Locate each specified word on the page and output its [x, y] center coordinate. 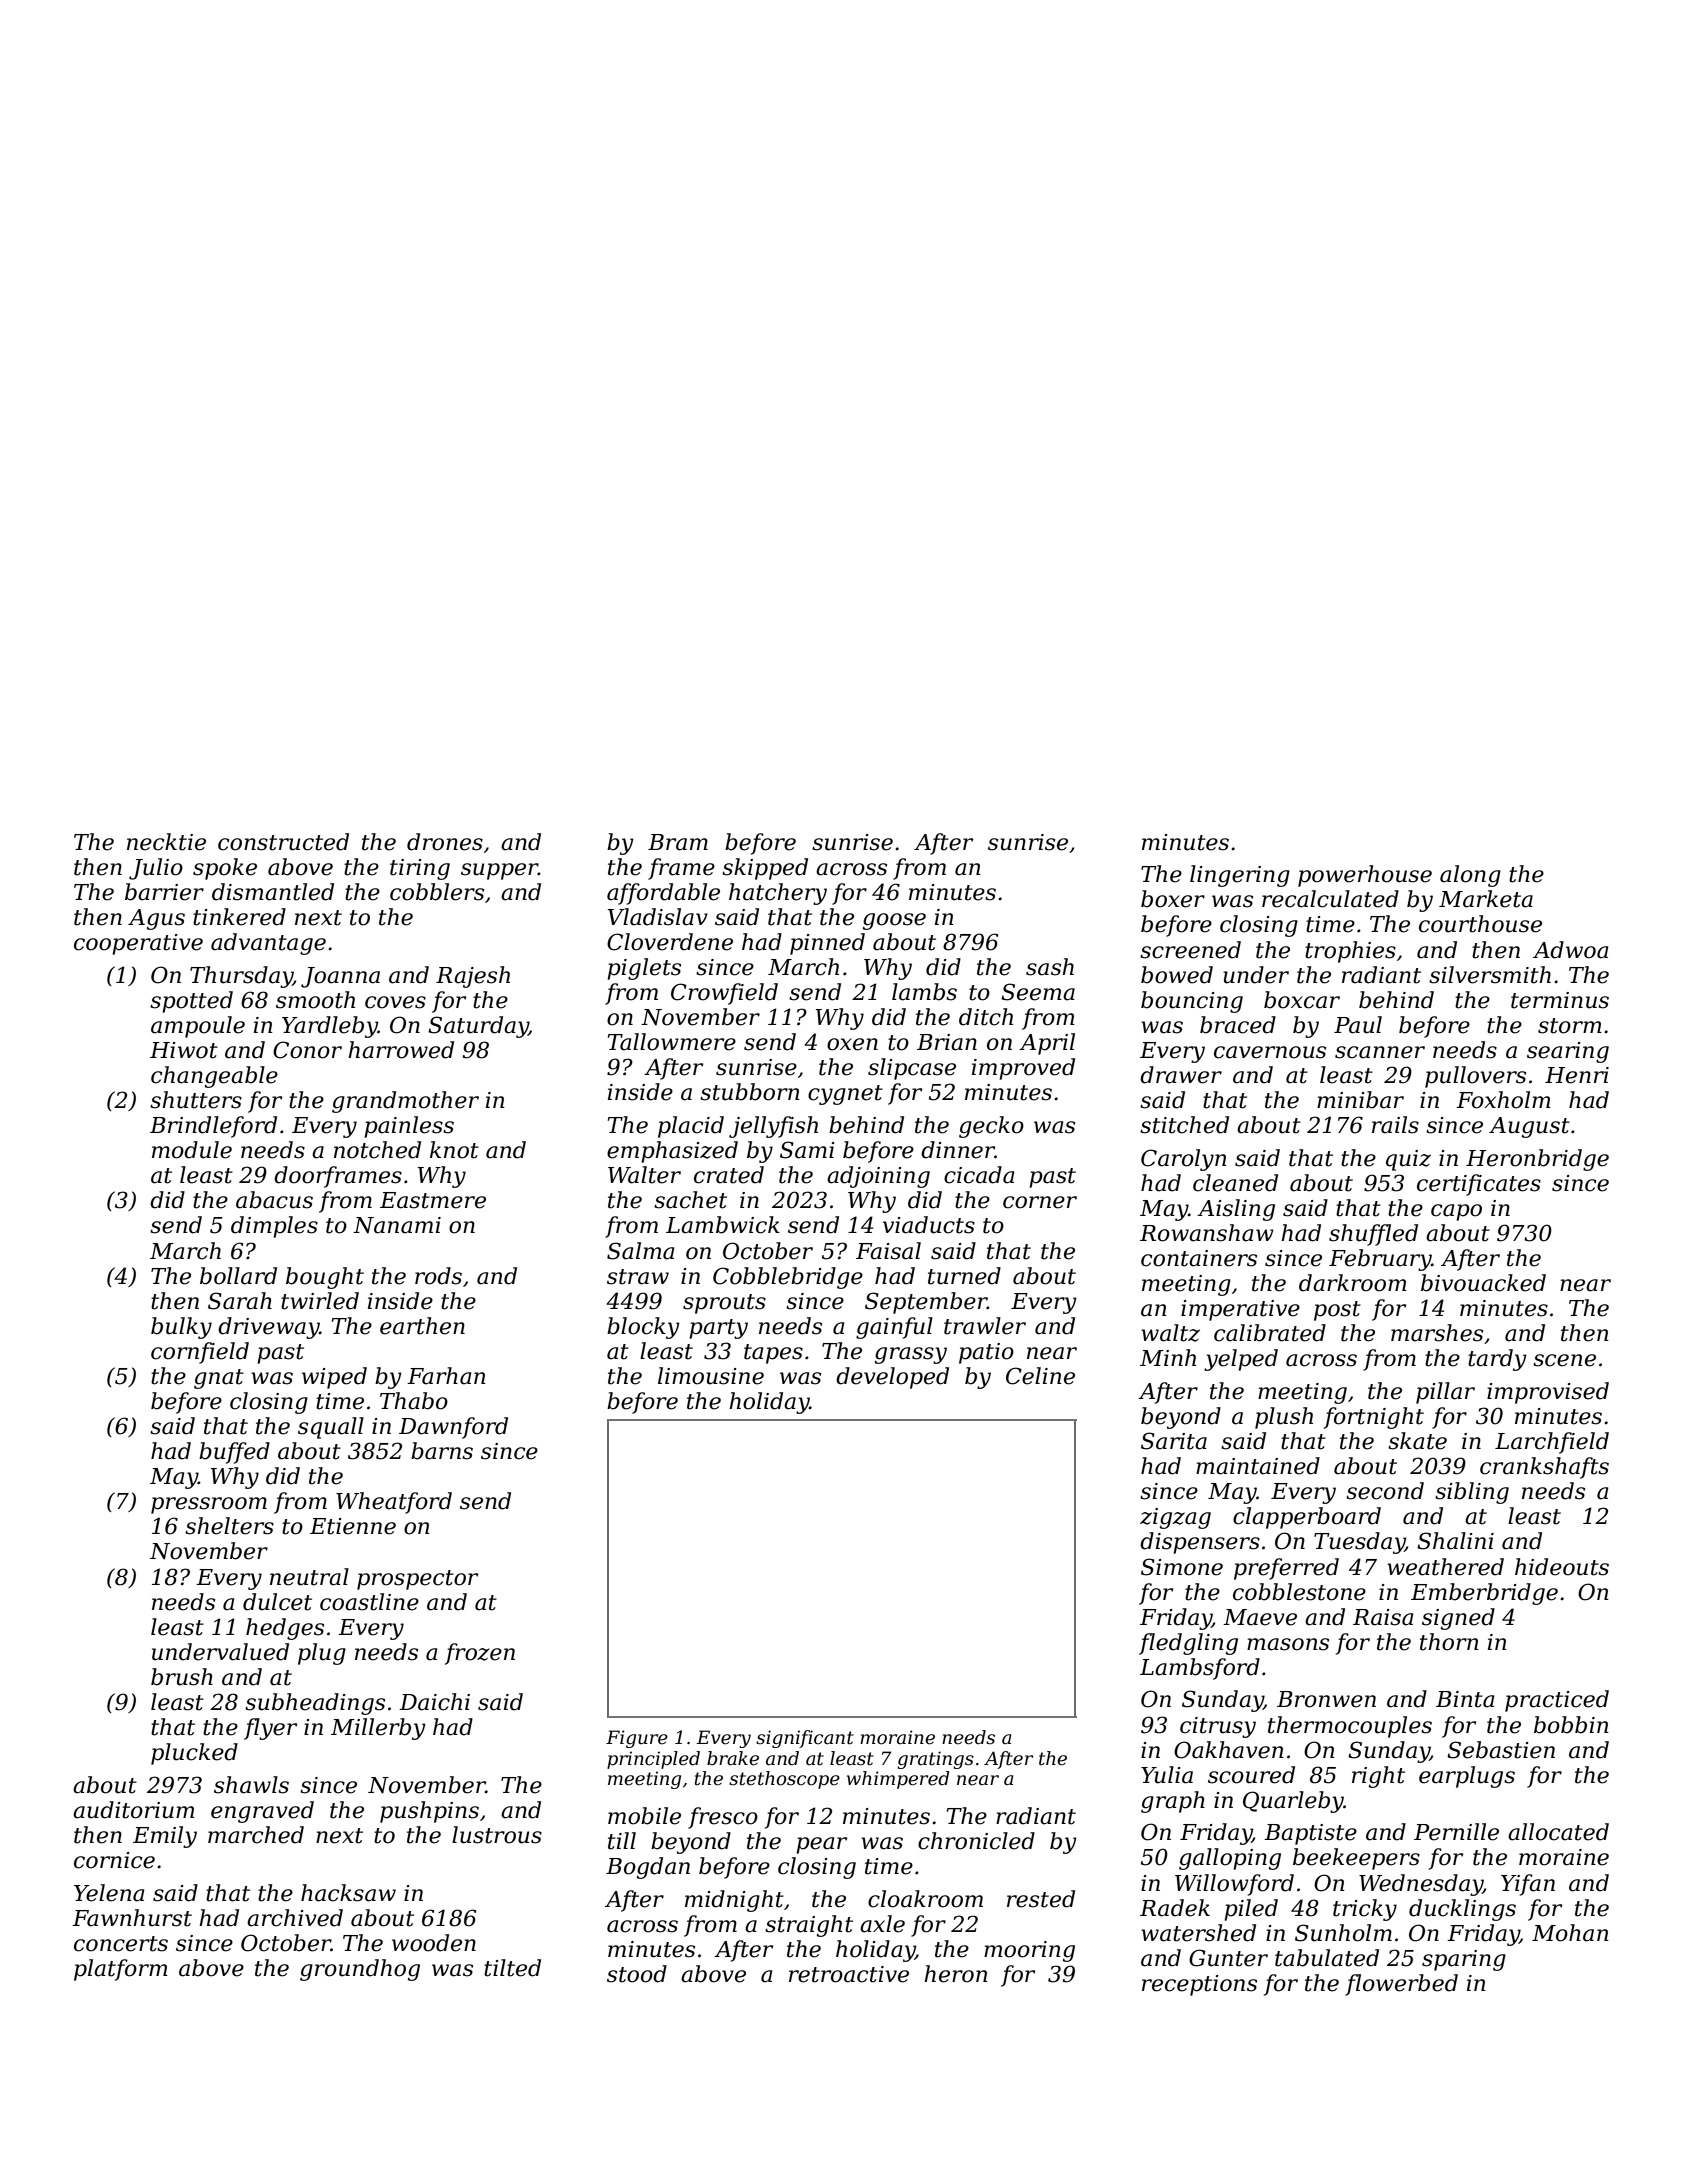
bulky [181, 1328]
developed [892, 1378]
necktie [166, 842]
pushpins [429, 1812]
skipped [765, 869]
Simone [1182, 1567]
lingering [1240, 876]
